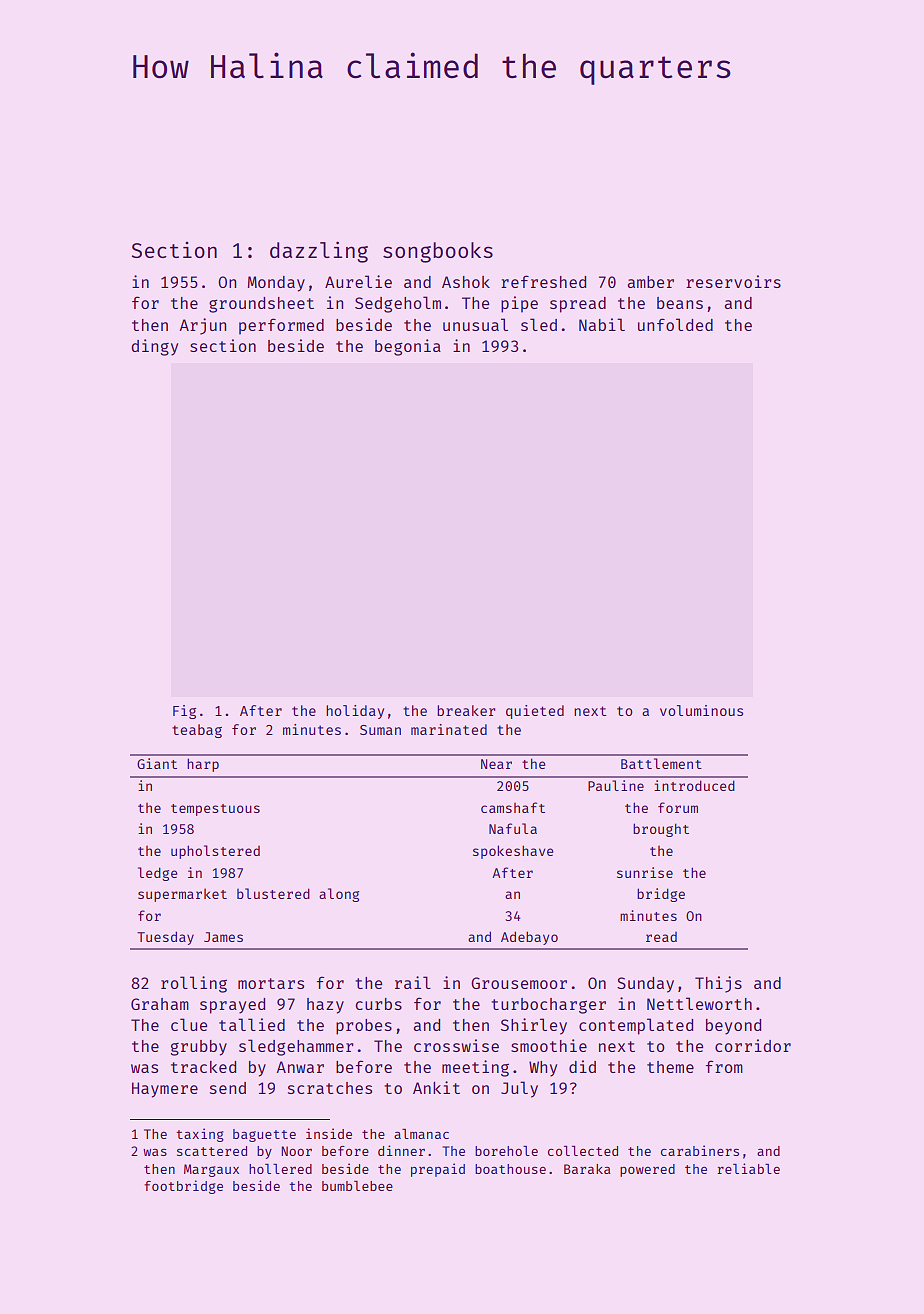 This screenshot has width=924, height=1314. I want to click on spokeshave, so click(513, 852).
